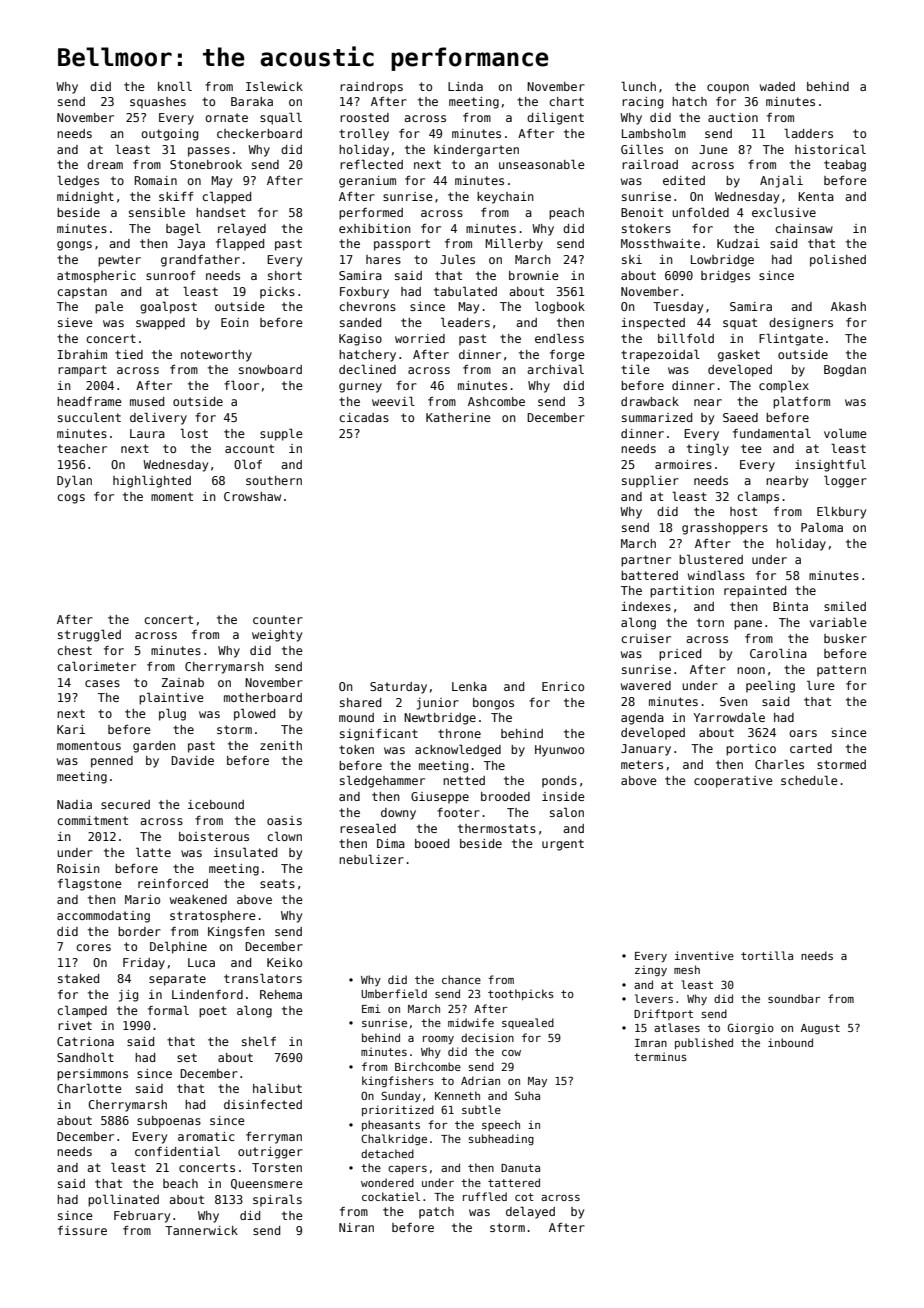 Image resolution: width=924 pixels, height=1308 pixels. I want to click on knoll, so click(175, 86).
